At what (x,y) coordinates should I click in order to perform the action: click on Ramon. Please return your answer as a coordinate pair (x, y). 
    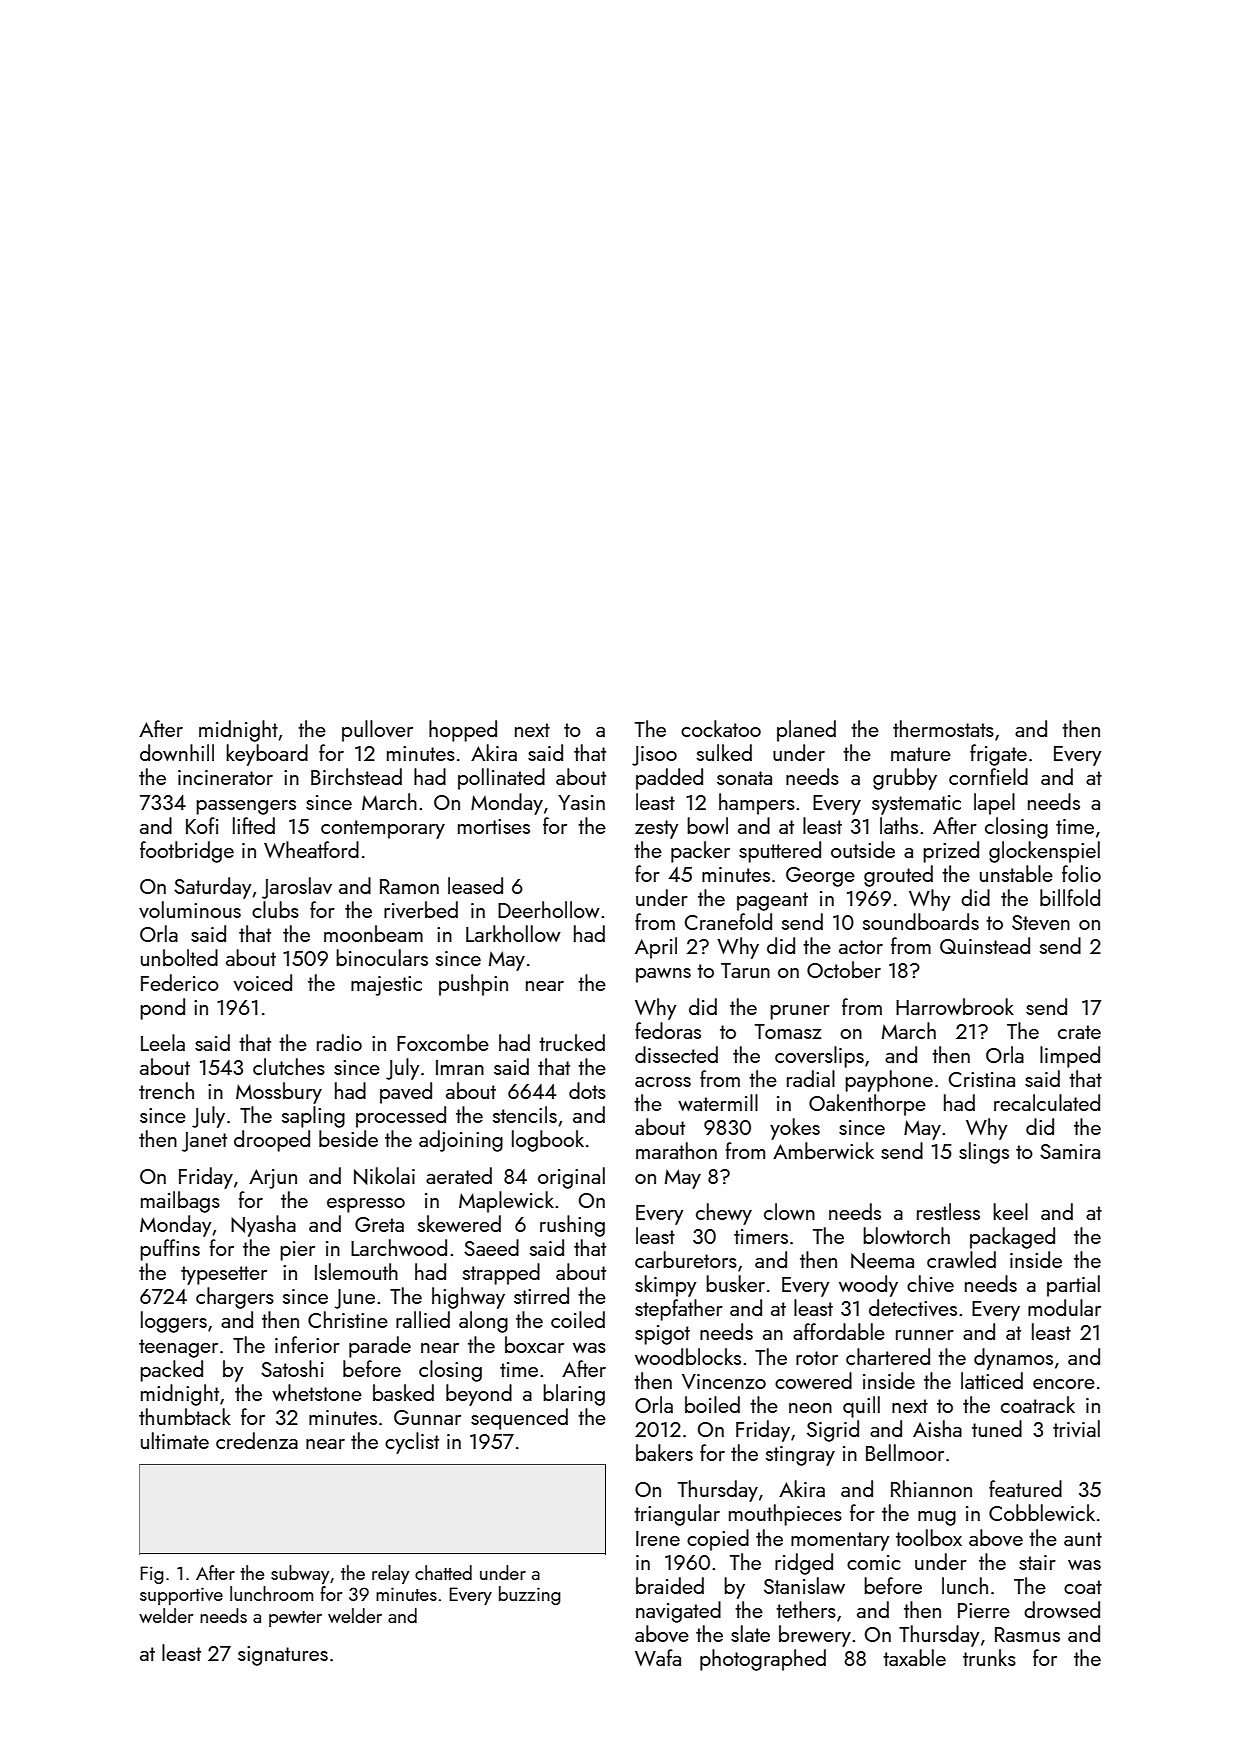
    Looking at the image, I should click on (409, 886).
